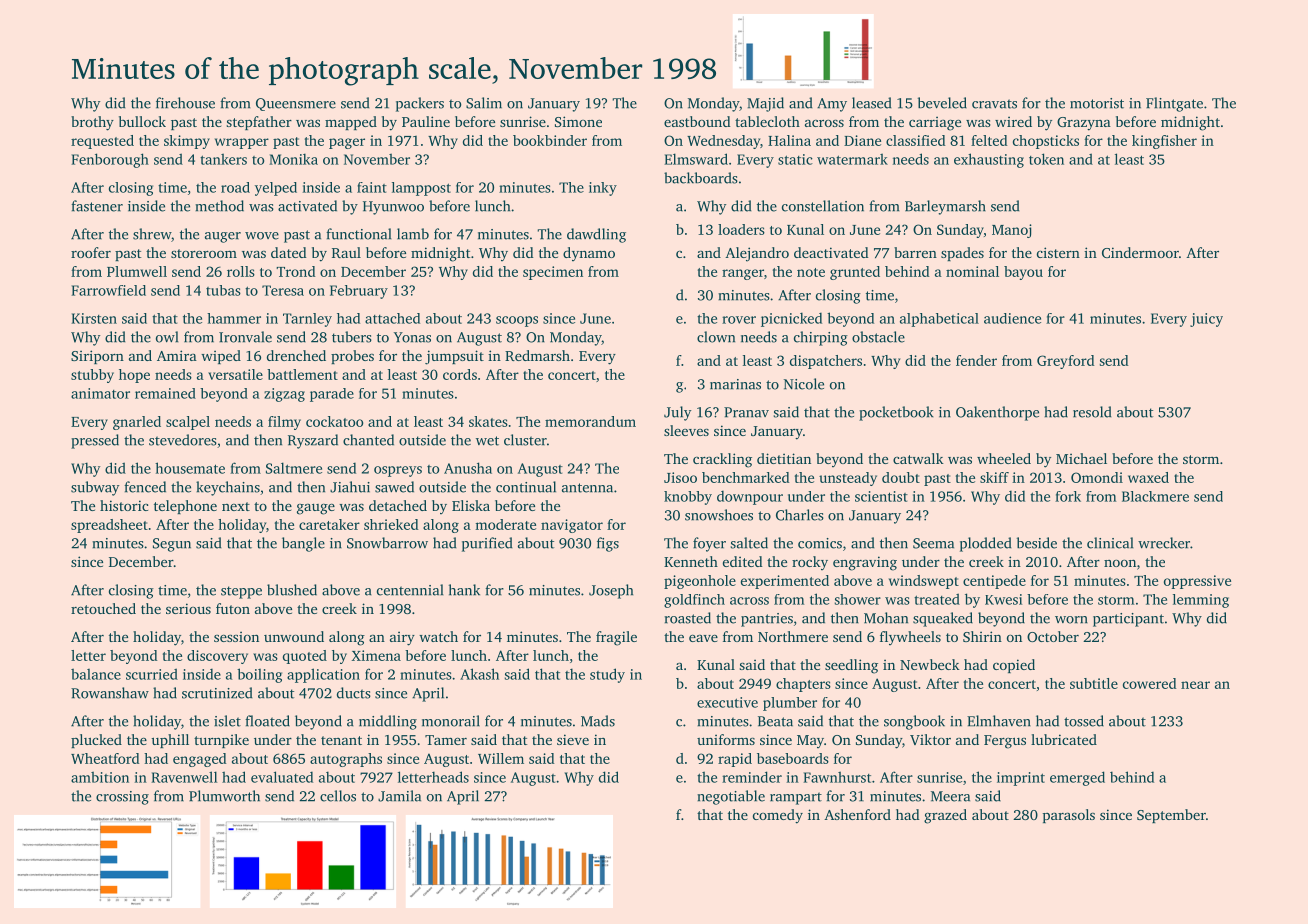 Image resolution: width=1308 pixels, height=924 pixels. I want to click on Majid, so click(765, 104).
